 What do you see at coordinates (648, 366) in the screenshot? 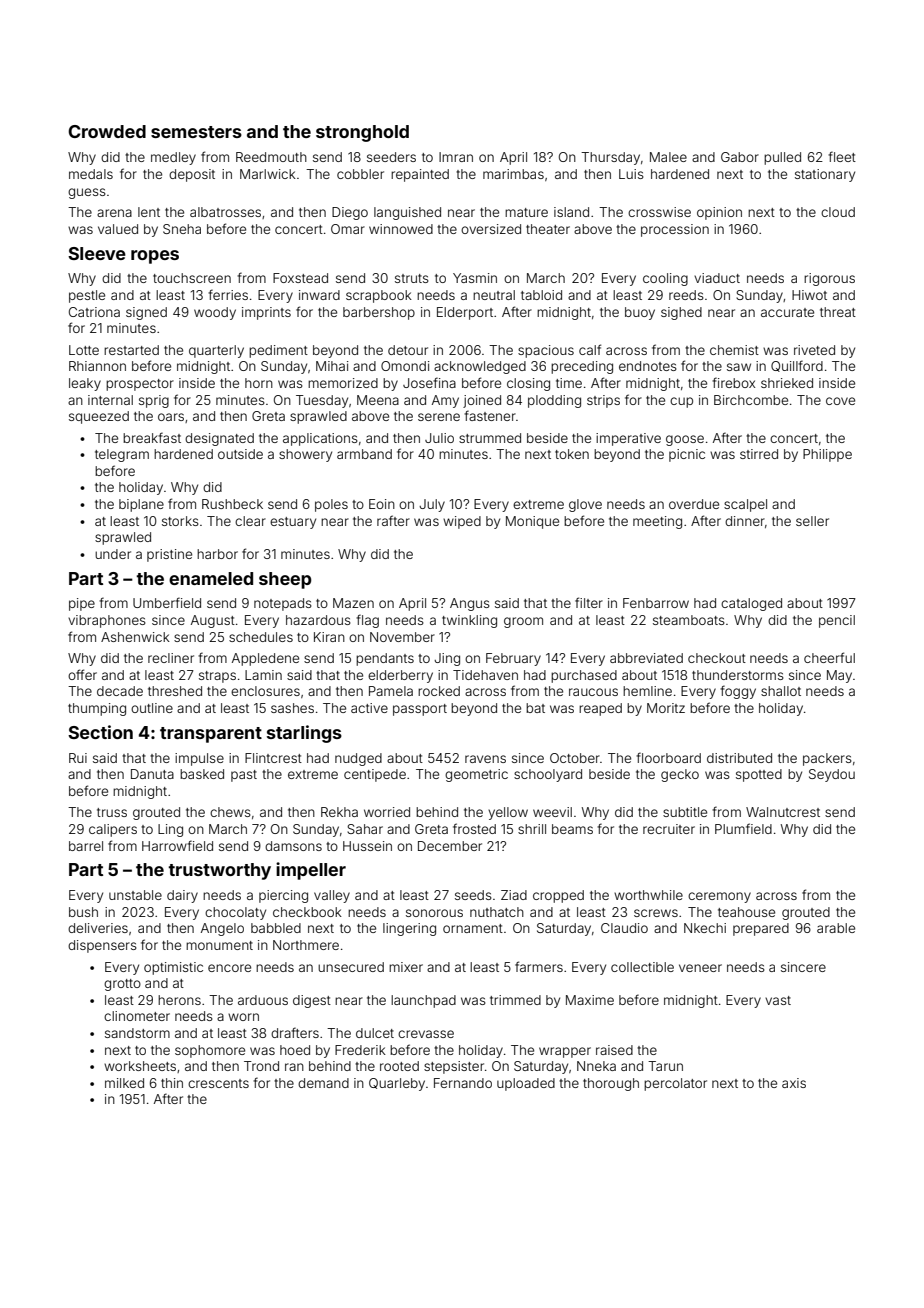
I see `endnotes` at bounding box center [648, 366].
